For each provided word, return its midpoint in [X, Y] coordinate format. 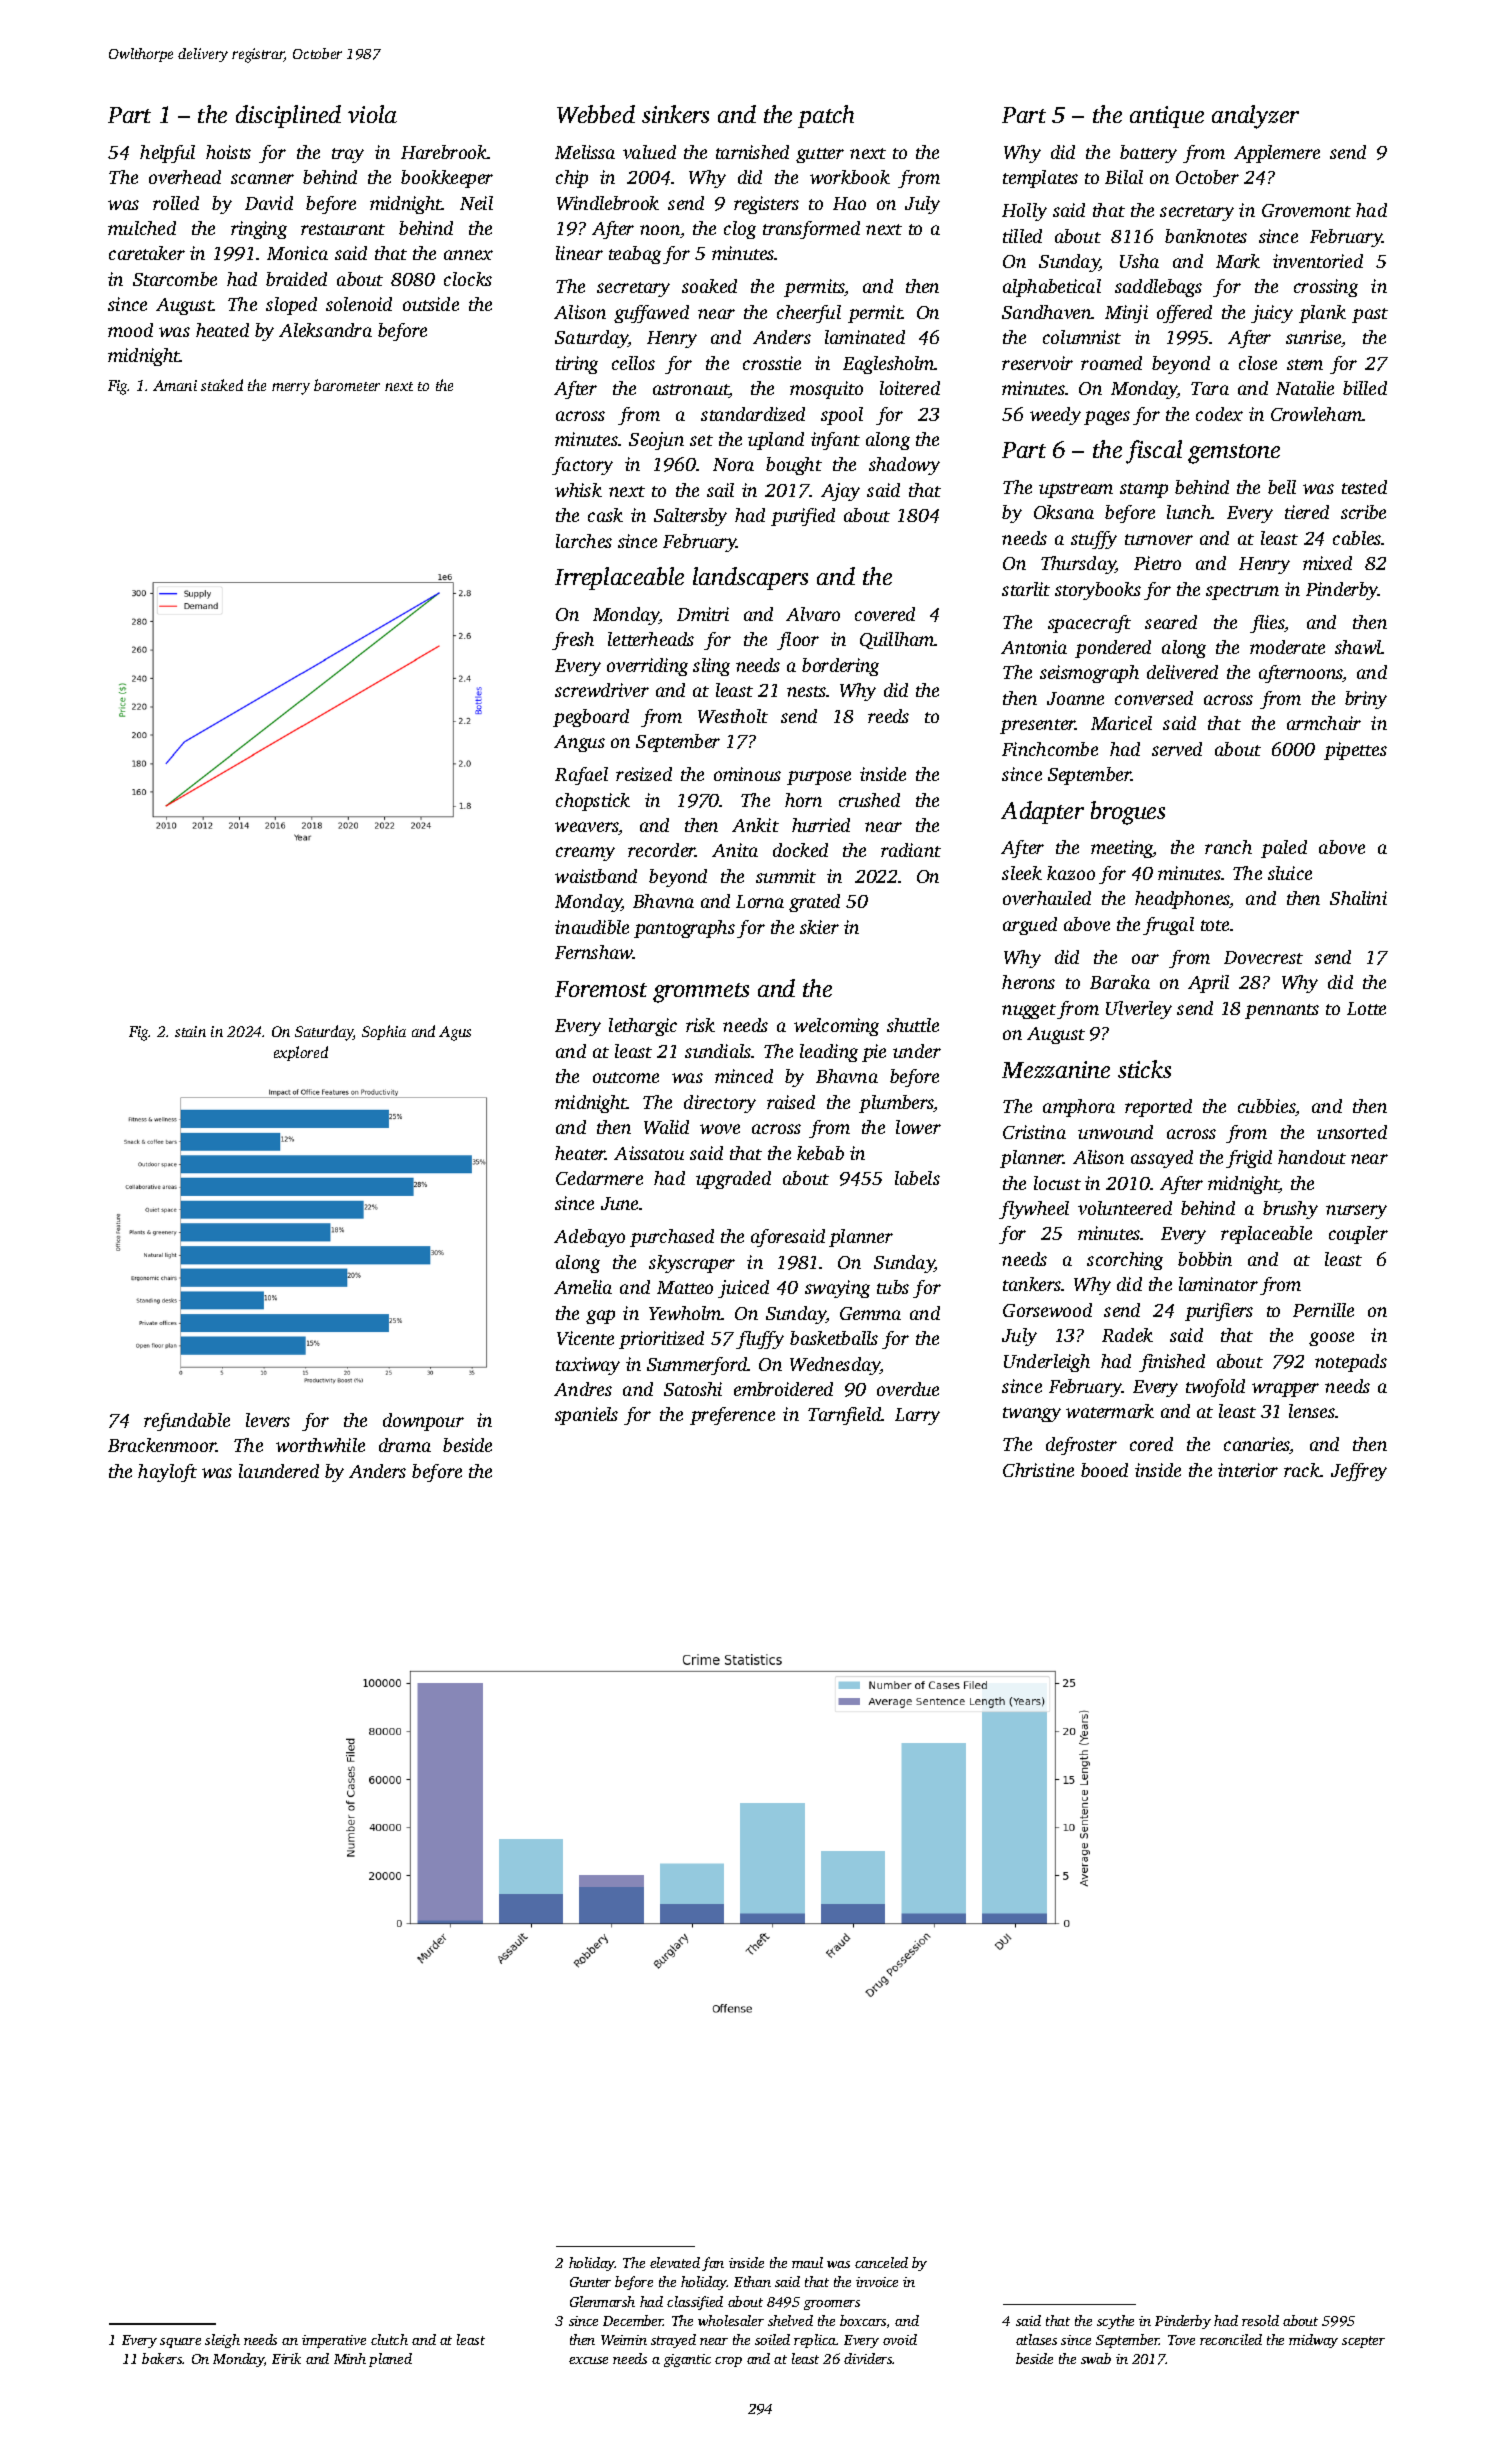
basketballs [834, 1338]
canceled [881, 2262]
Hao [849, 203]
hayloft [167, 1473]
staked [222, 385]
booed [1104, 1470]
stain [190, 1031]
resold [1260, 2320]
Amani [175, 385]
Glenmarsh [602, 2301]
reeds [888, 716]
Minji [1126, 314]
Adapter [1042, 812]
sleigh [222, 2341]
